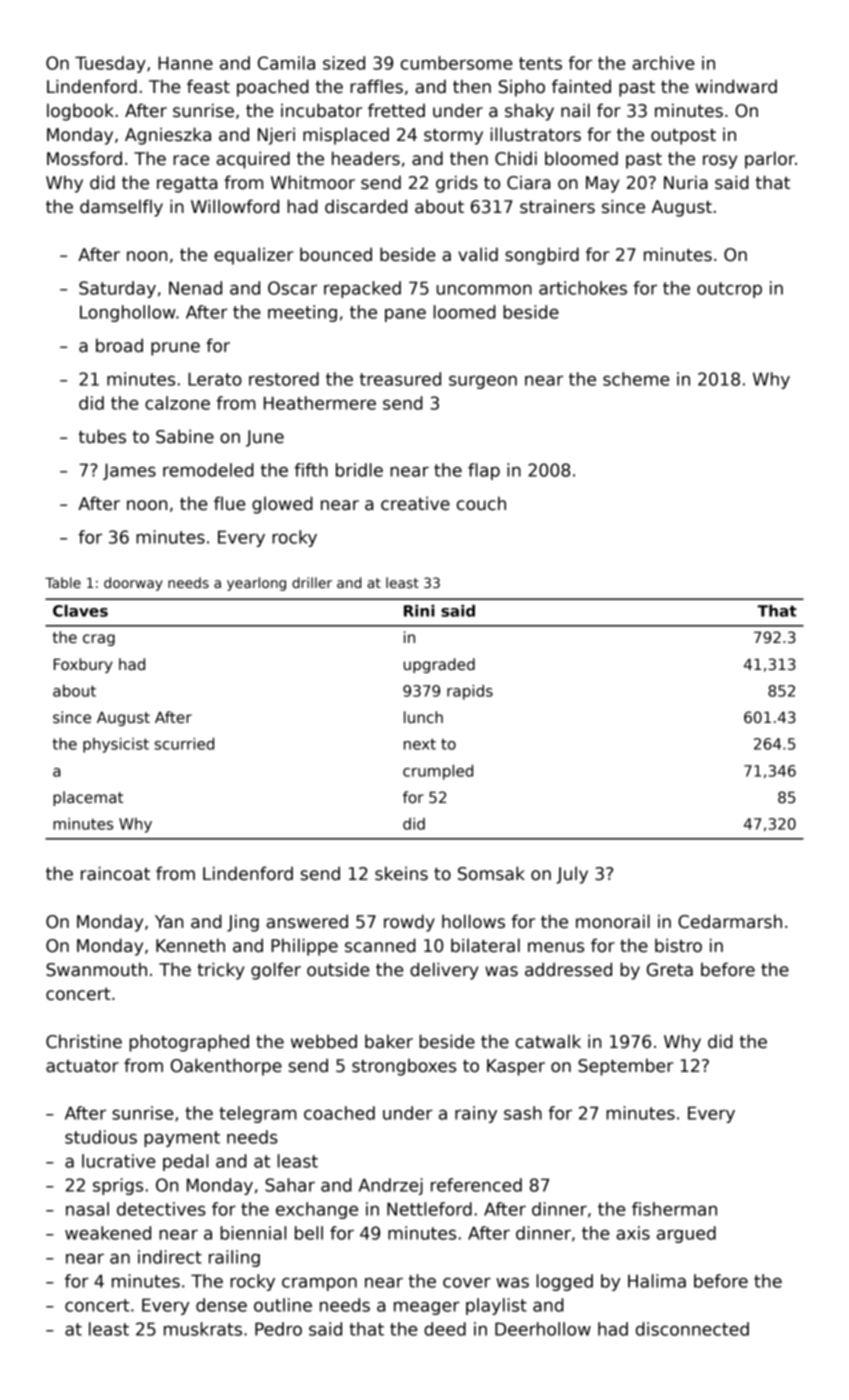 Image resolution: width=849 pixels, height=1400 pixels. I want to click on Claves, so click(80, 611).
